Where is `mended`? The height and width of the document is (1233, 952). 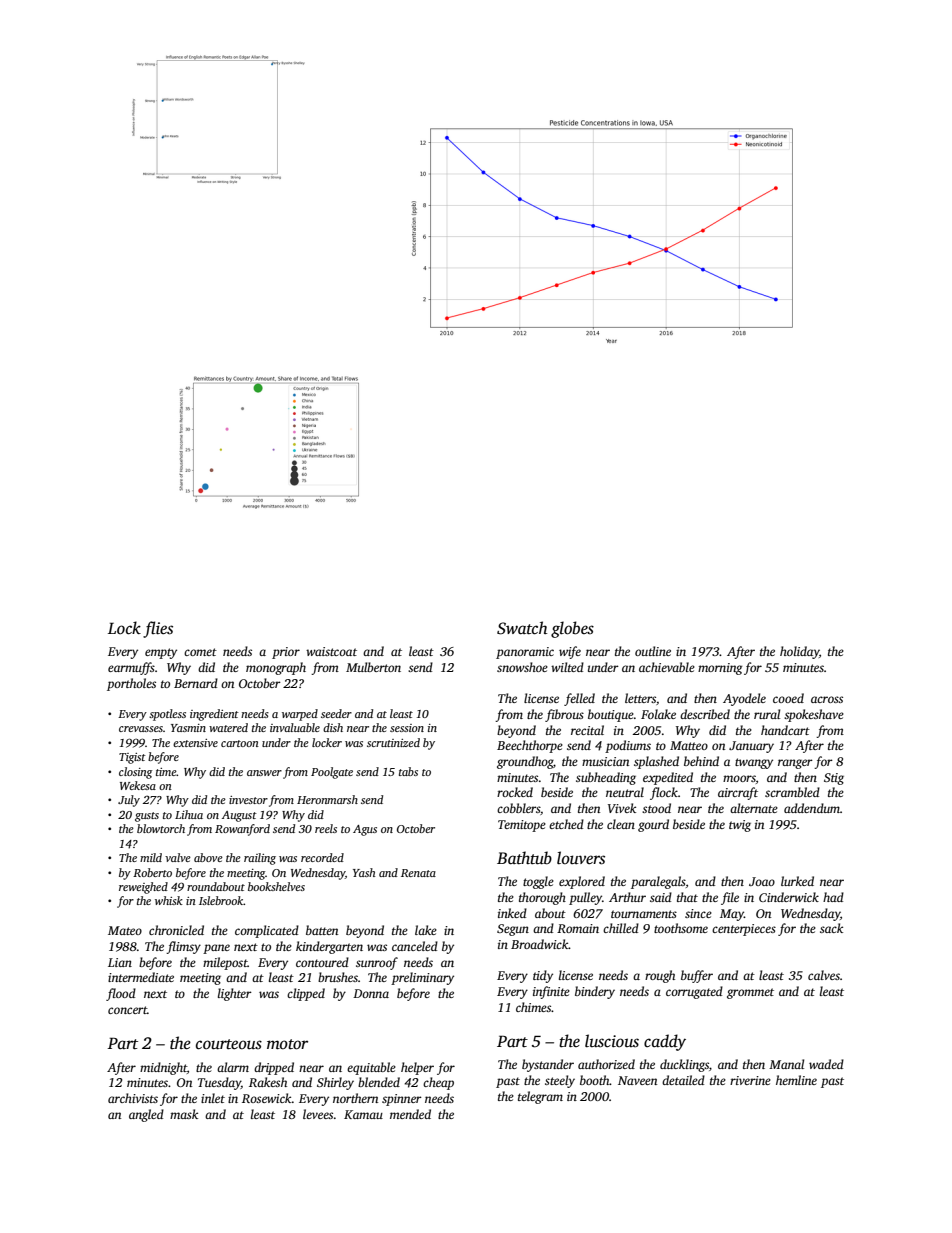 mended is located at coordinates (410, 1114).
